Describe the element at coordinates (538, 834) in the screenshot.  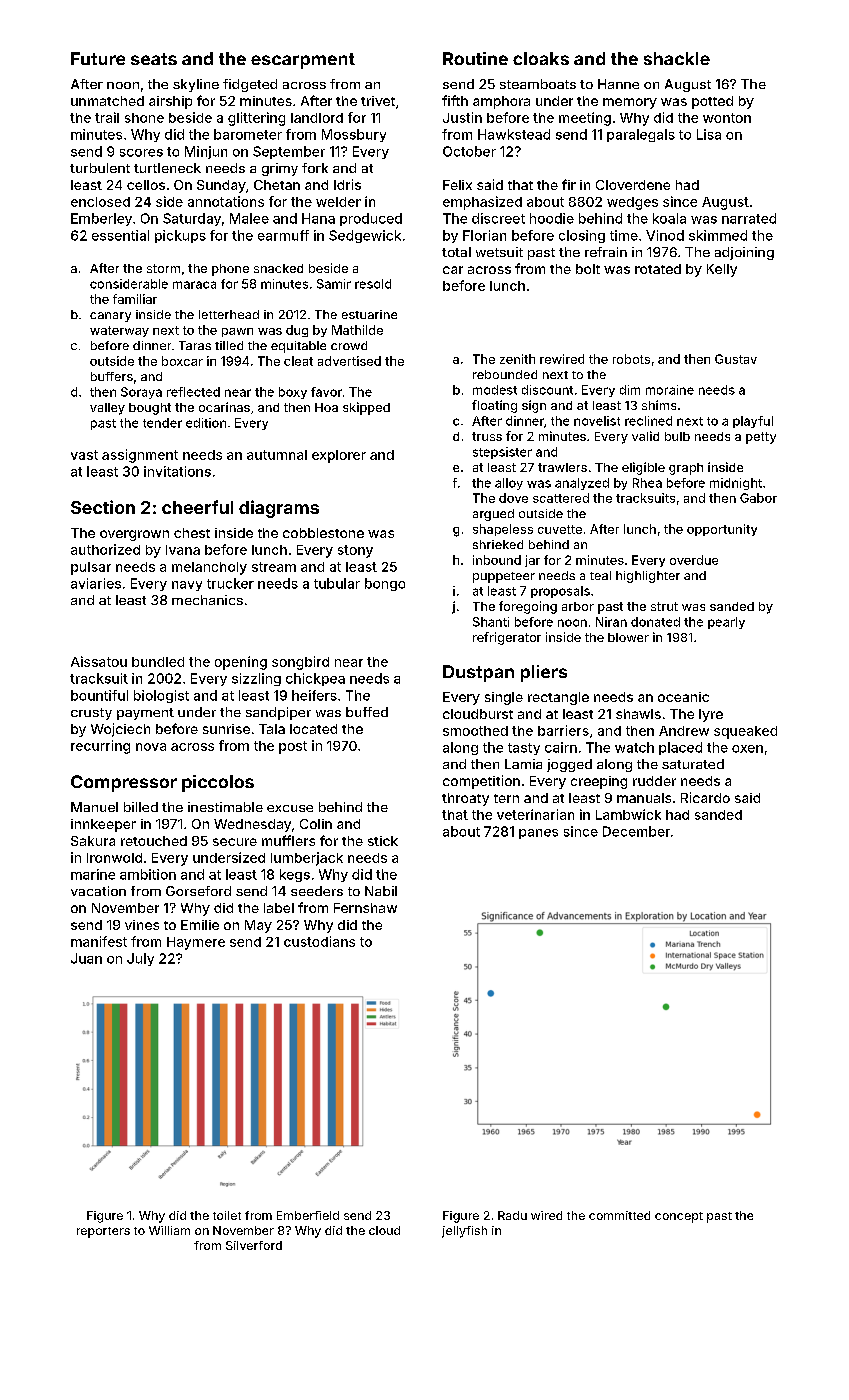
I see `panes` at that location.
